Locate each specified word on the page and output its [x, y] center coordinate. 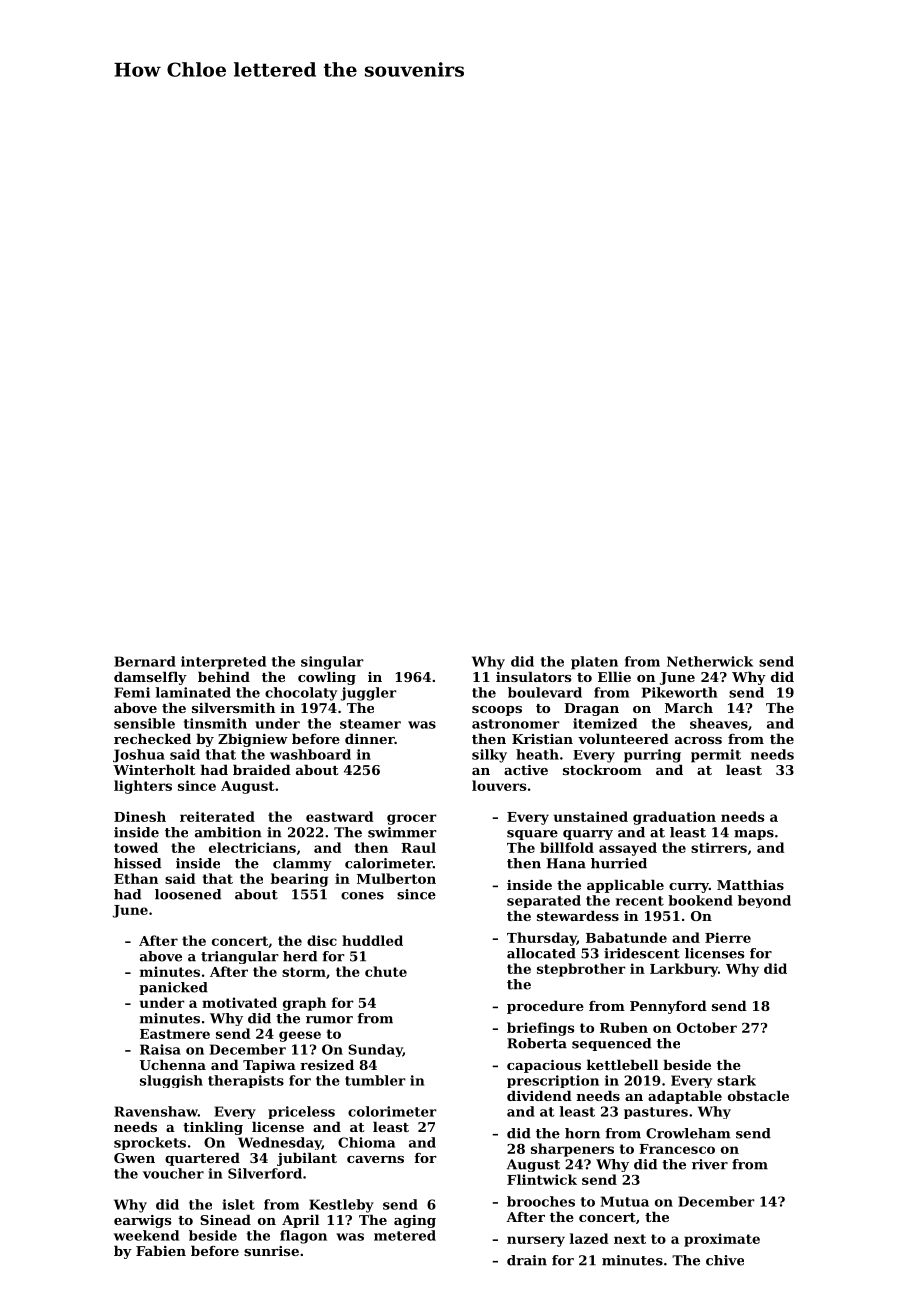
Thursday [542, 939]
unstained [591, 816]
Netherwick [710, 661]
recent [640, 901]
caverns [375, 1159]
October [707, 1027]
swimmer [402, 832]
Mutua [625, 1201]
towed [136, 847]
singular [332, 663]
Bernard [145, 661]
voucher [173, 1173]
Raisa [160, 1049]
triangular [240, 957]
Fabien [161, 1250]
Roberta [537, 1043]
